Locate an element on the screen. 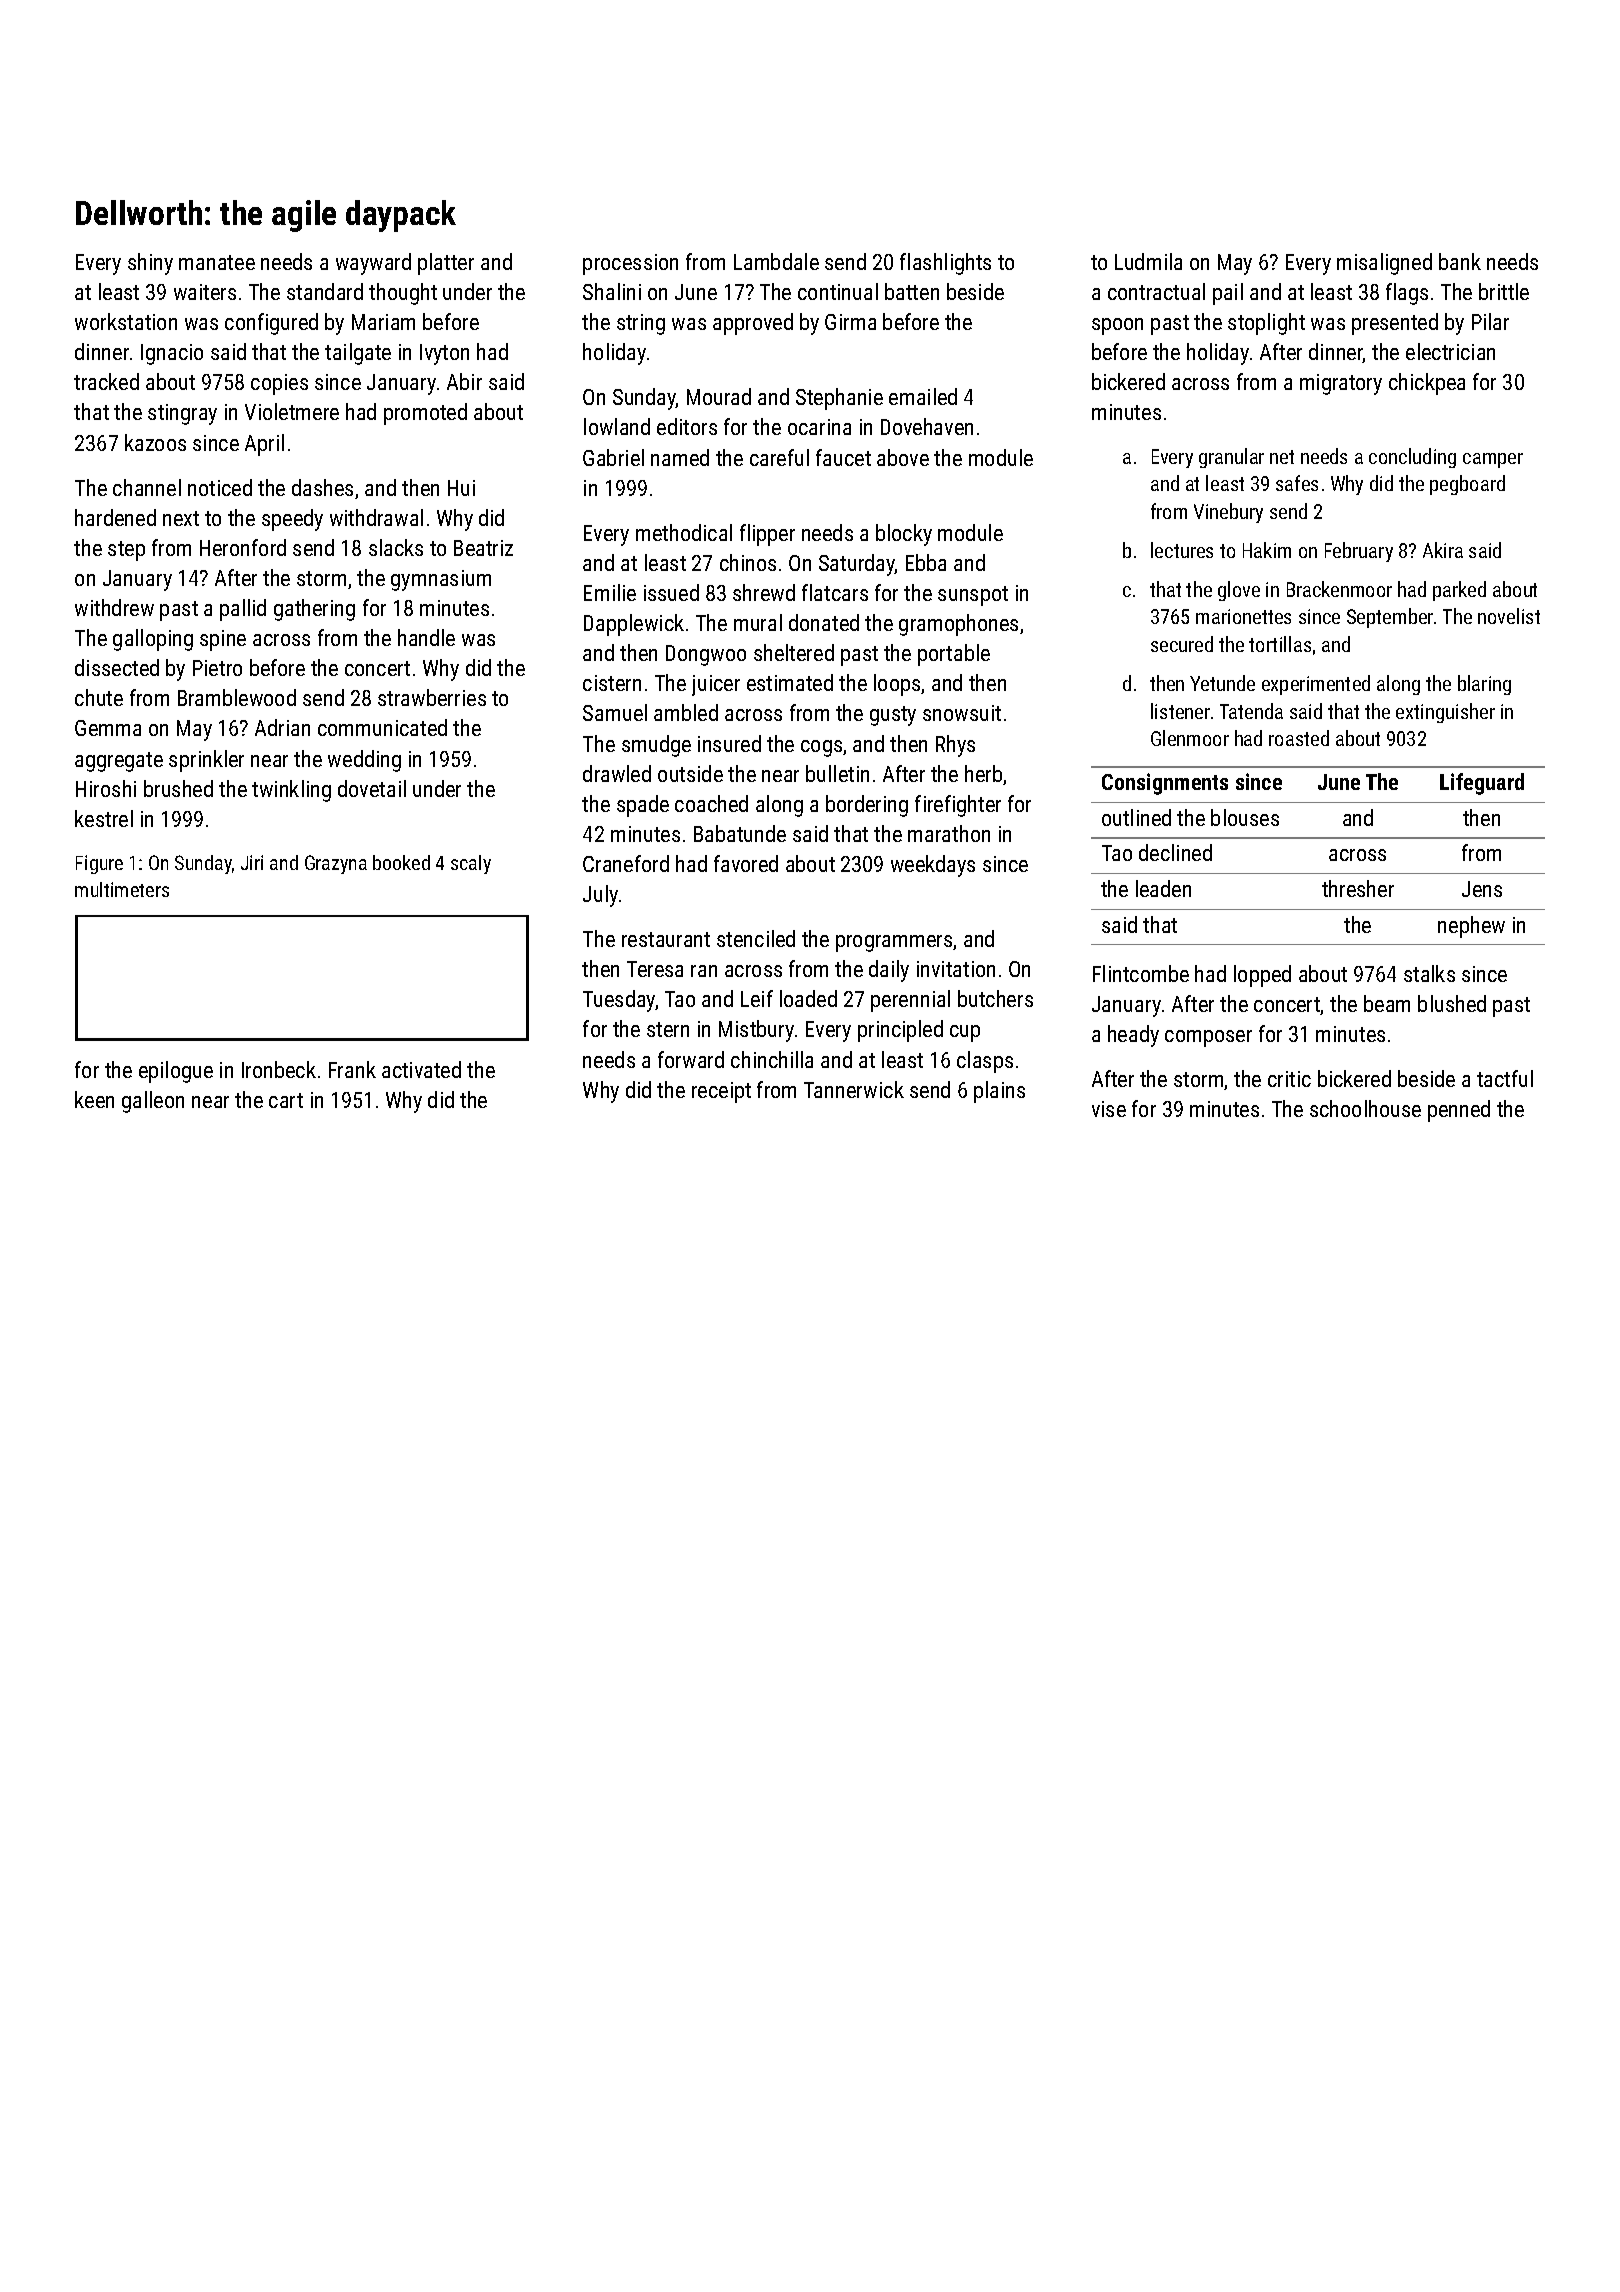  bank is located at coordinates (1460, 261).
